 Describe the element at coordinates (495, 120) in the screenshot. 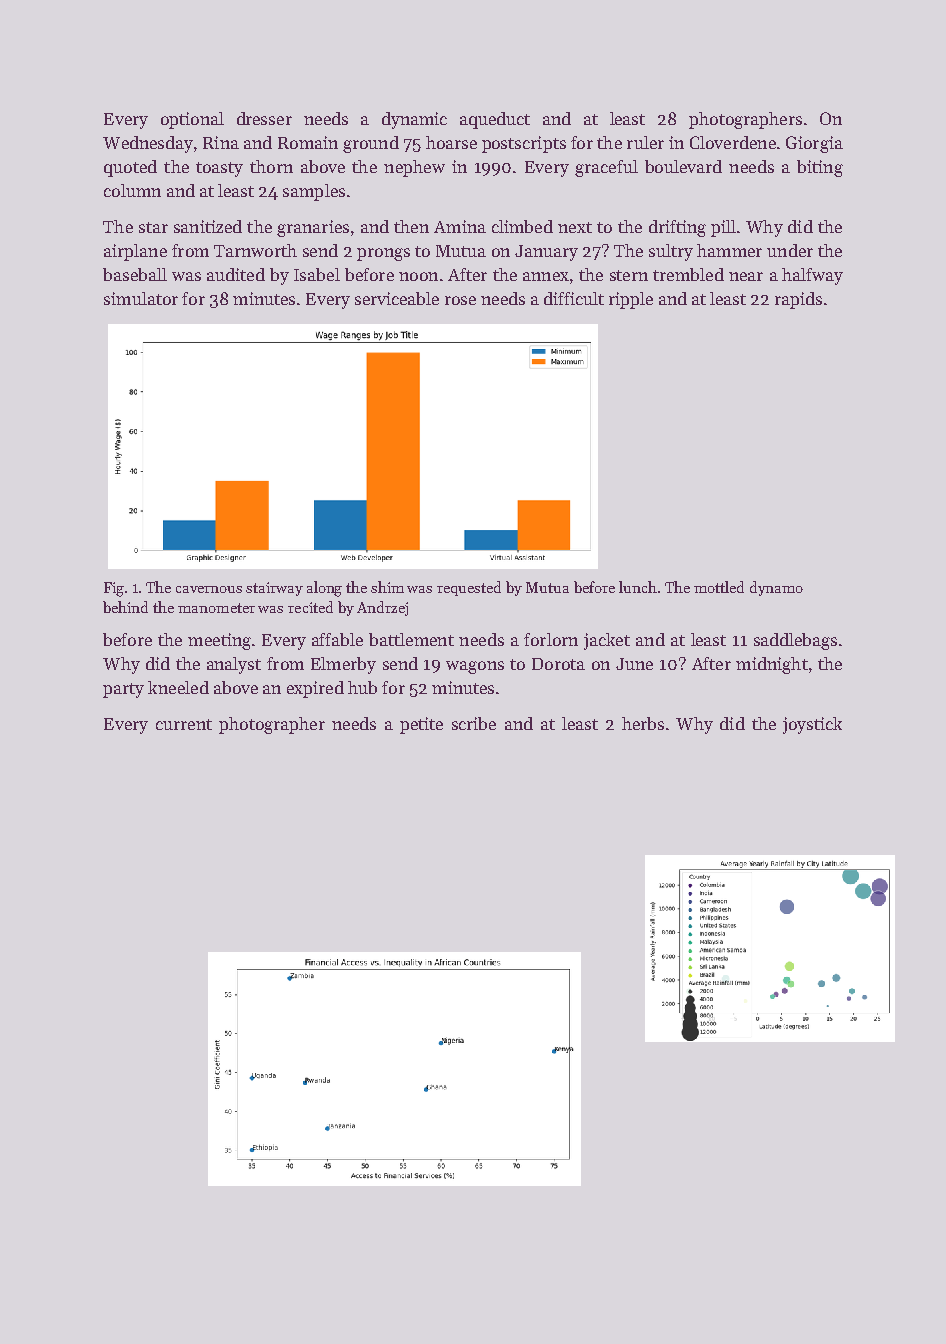

I see `aqueduct` at that location.
